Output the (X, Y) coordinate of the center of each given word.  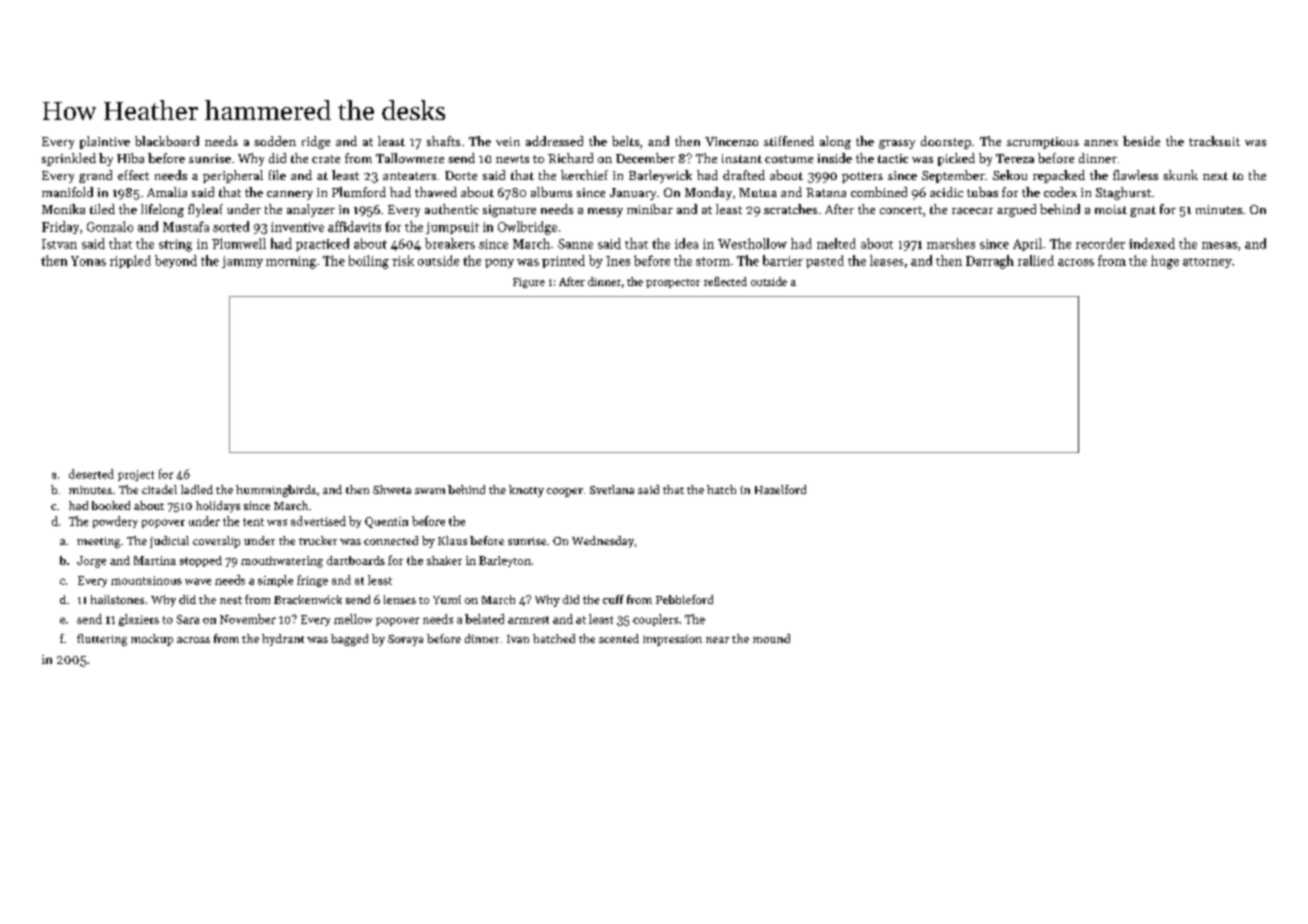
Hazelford (780, 489)
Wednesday (603, 542)
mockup (152, 640)
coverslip (216, 542)
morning (291, 262)
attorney (1207, 263)
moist (1111, 209)
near (717, 640)
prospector (673, 283)
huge (1165, 262)
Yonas (88, 261)
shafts (443, 141)
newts (512, 159)
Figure (529, 283)
